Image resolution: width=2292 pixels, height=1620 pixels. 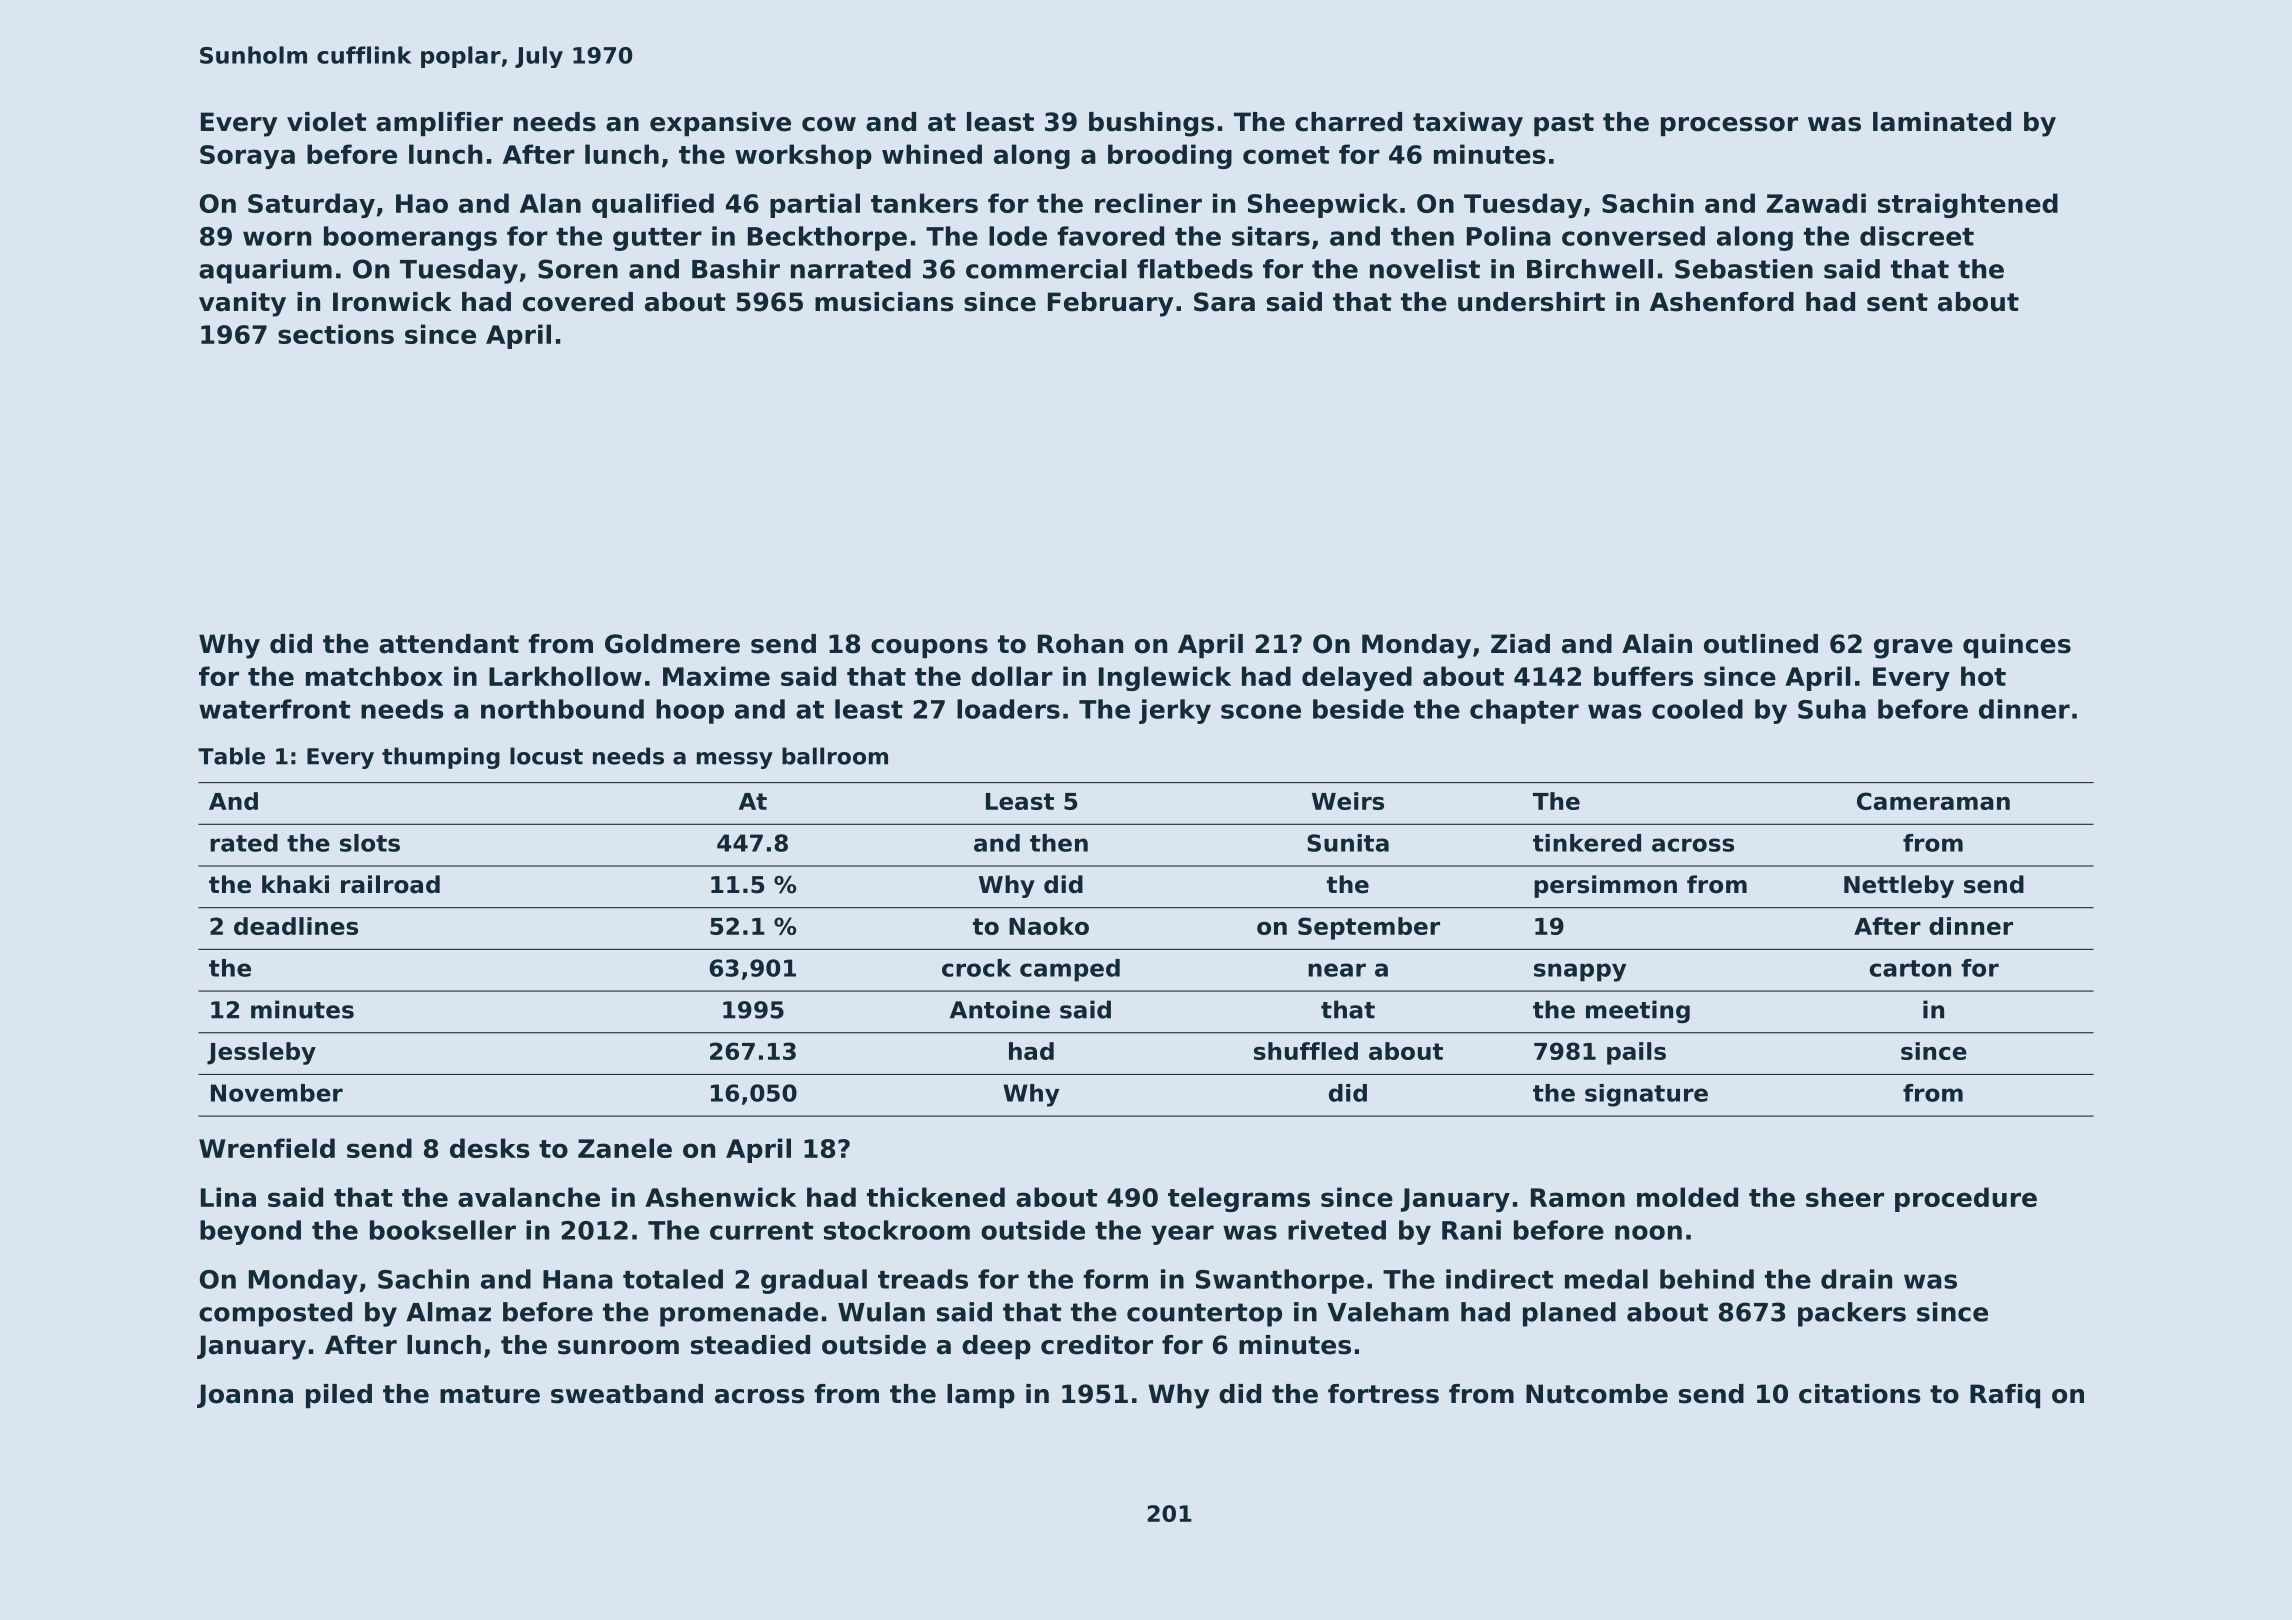 I want to click on fortress, so click(x=1383, y=1394).
